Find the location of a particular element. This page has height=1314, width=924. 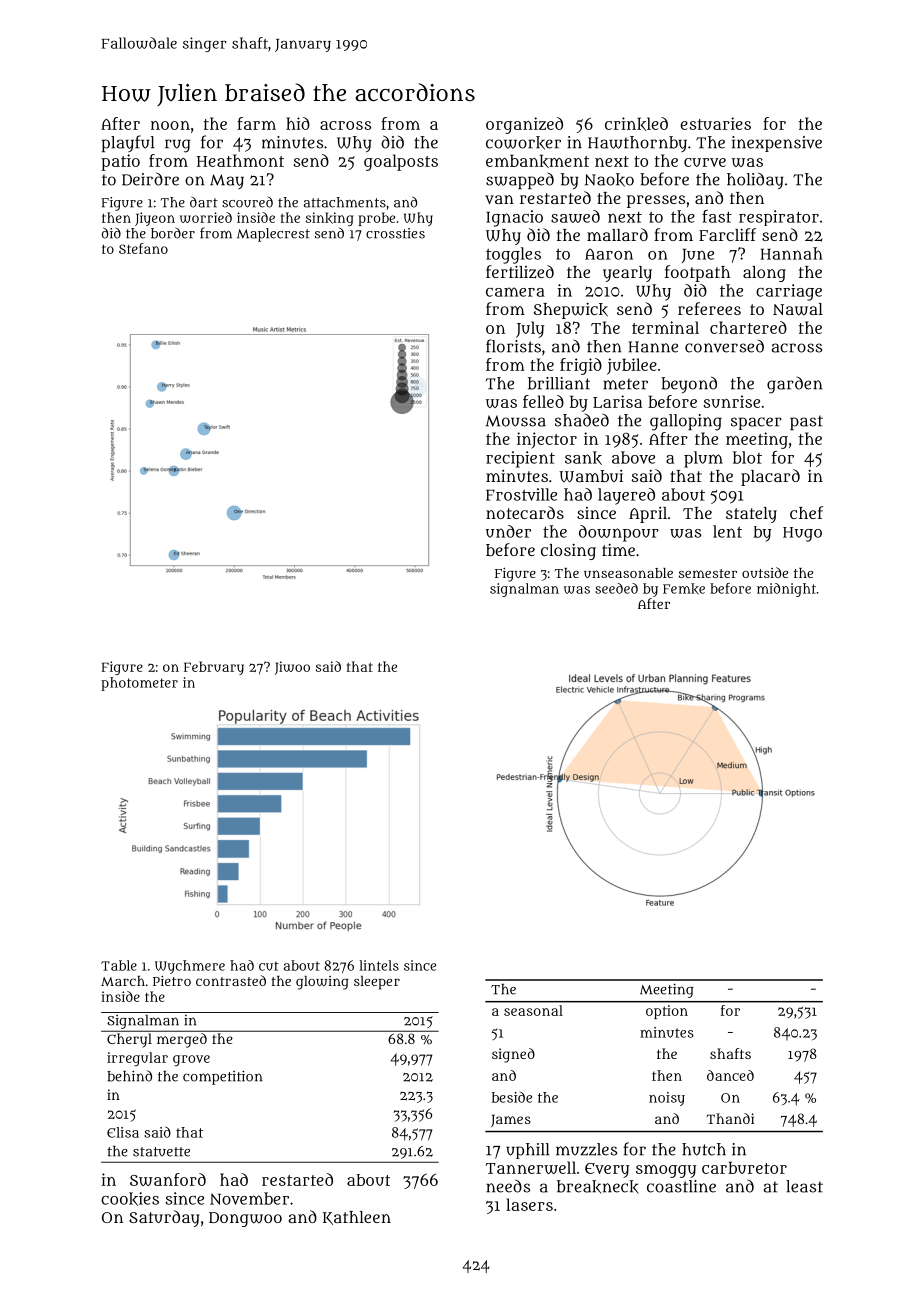

goalposts is located at coordinates (401, 162).
